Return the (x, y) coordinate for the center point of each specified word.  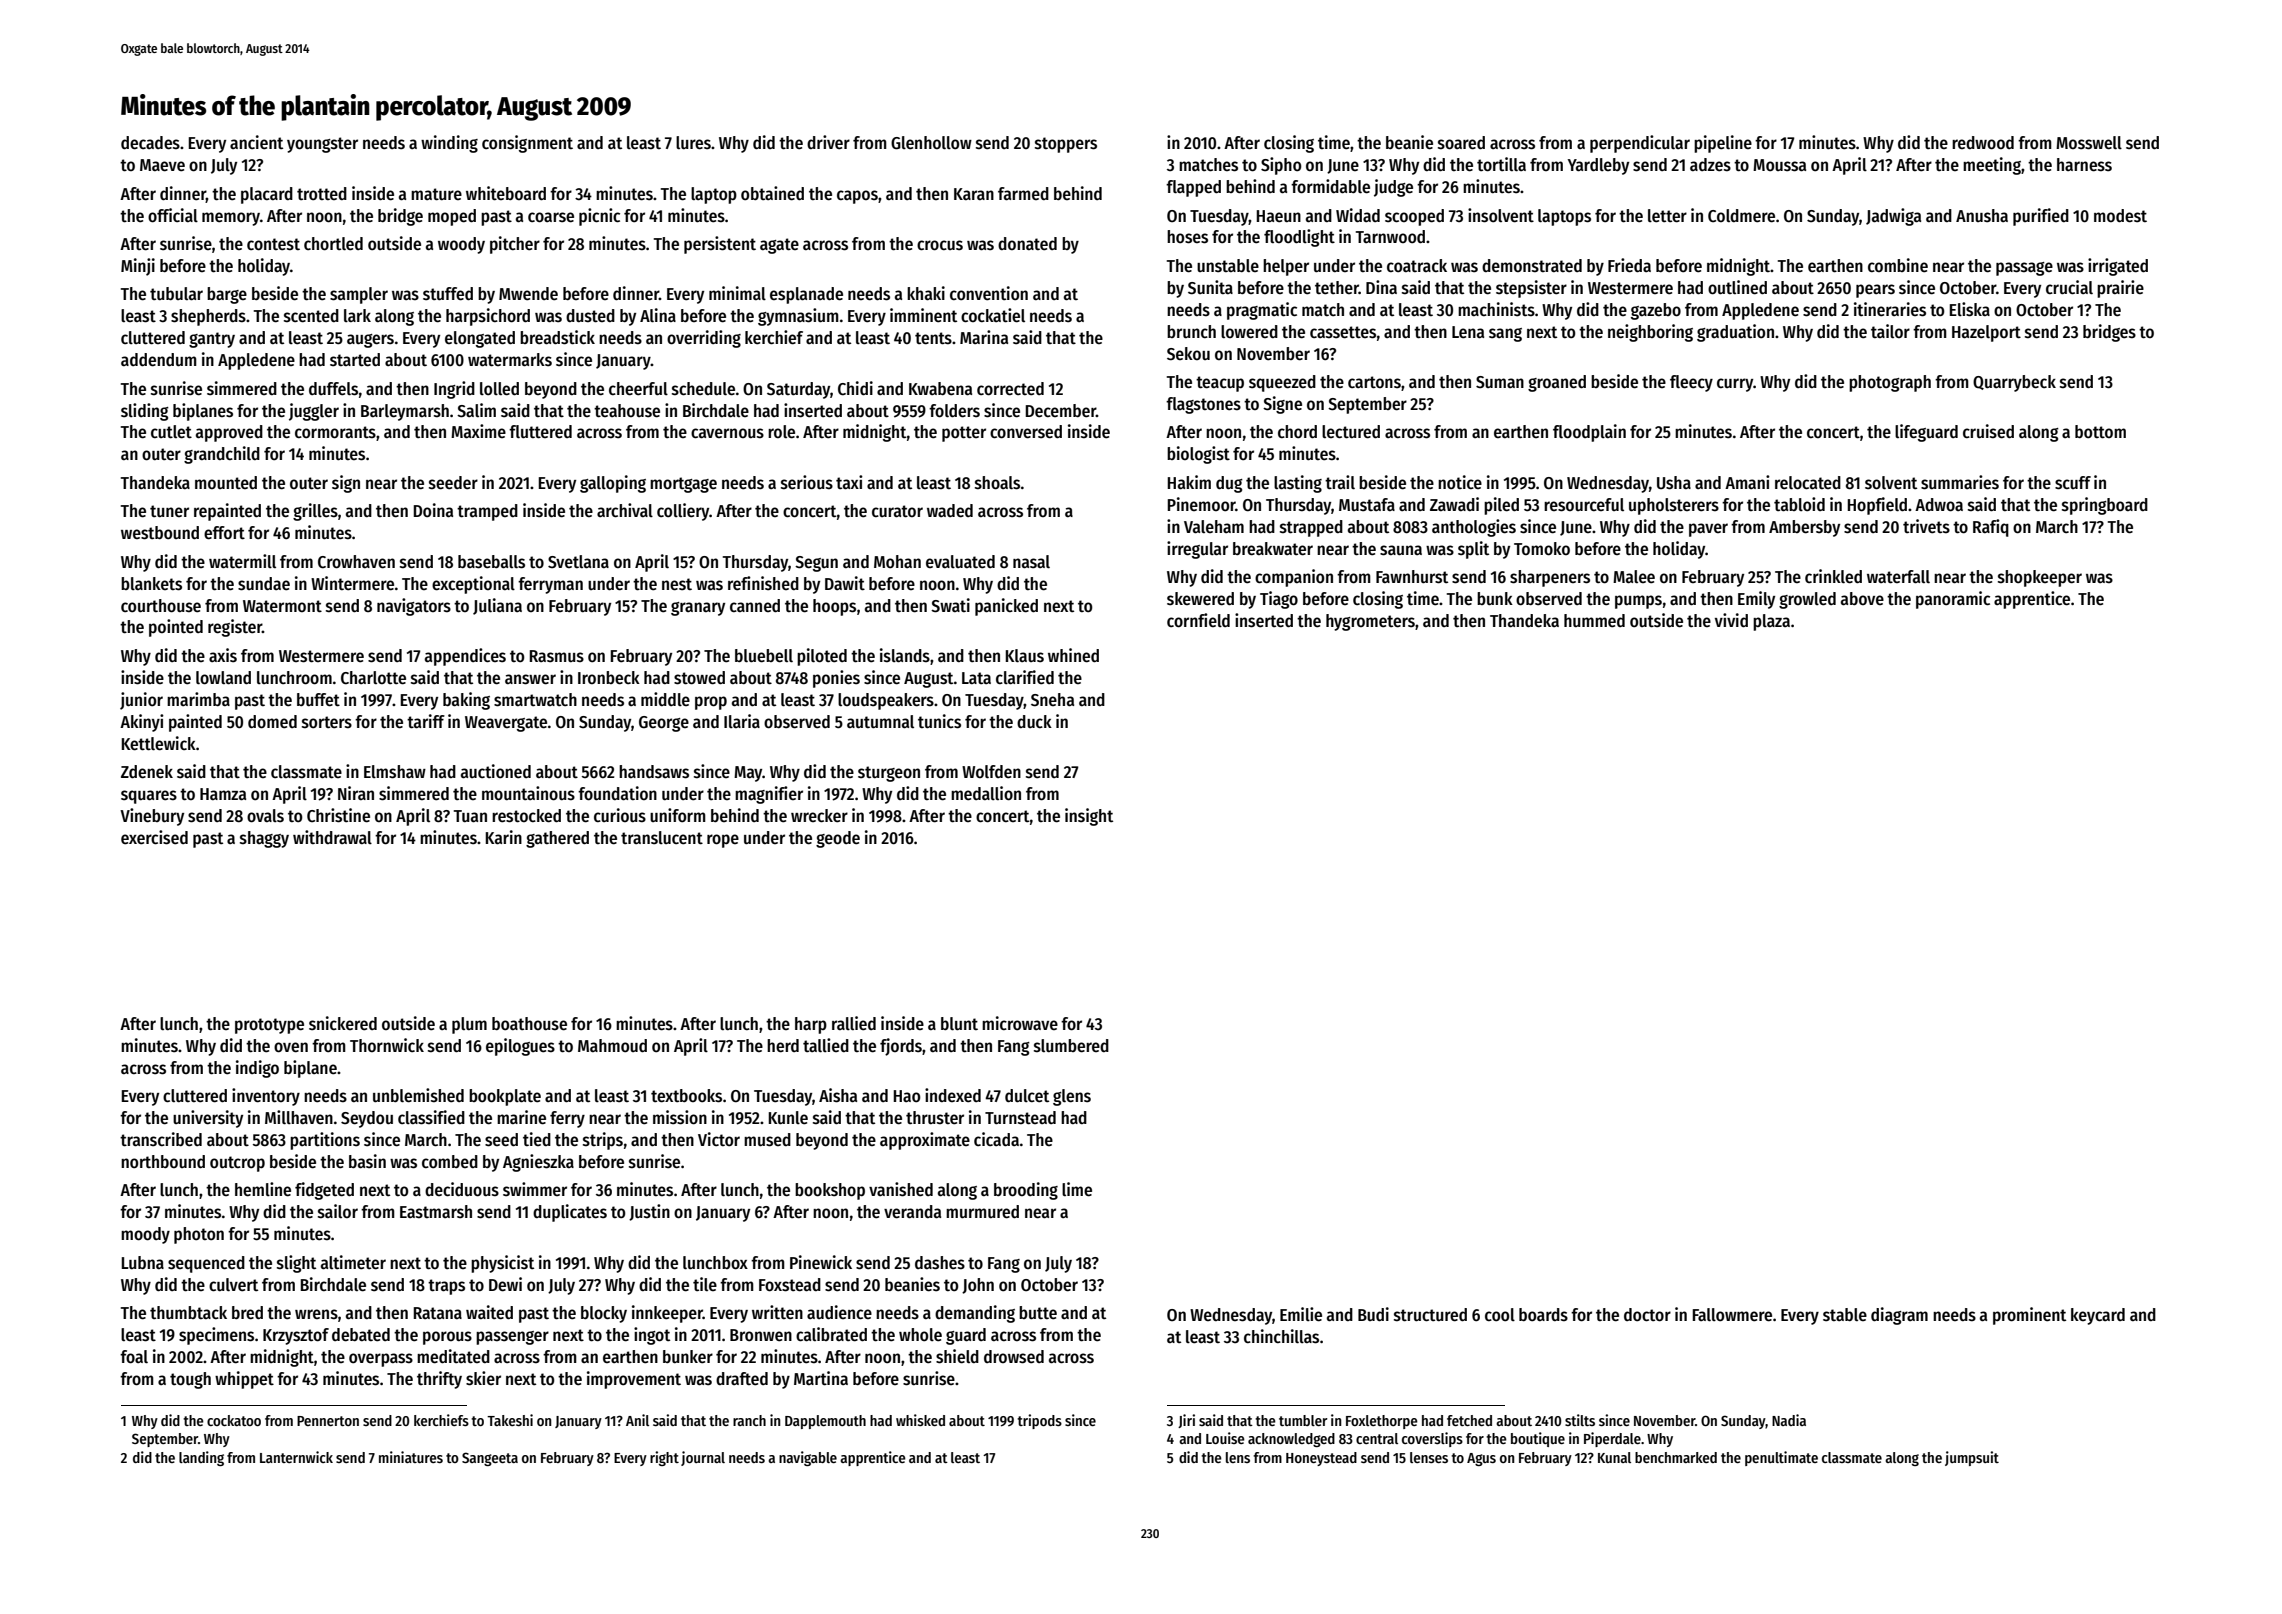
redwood (1983, 143)
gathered (557, 839)
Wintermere (352, 583)
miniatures (411, 1457)
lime (1077, 1189)
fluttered (540, 432)
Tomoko (1542, 549)
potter (964, 434)
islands (905, 655)
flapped (1193, 188)
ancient (256, 142)
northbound (163, 1162)
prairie (2120, 289)
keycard (2098, 1316)
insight (1089, 817)
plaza (1771, 622)
